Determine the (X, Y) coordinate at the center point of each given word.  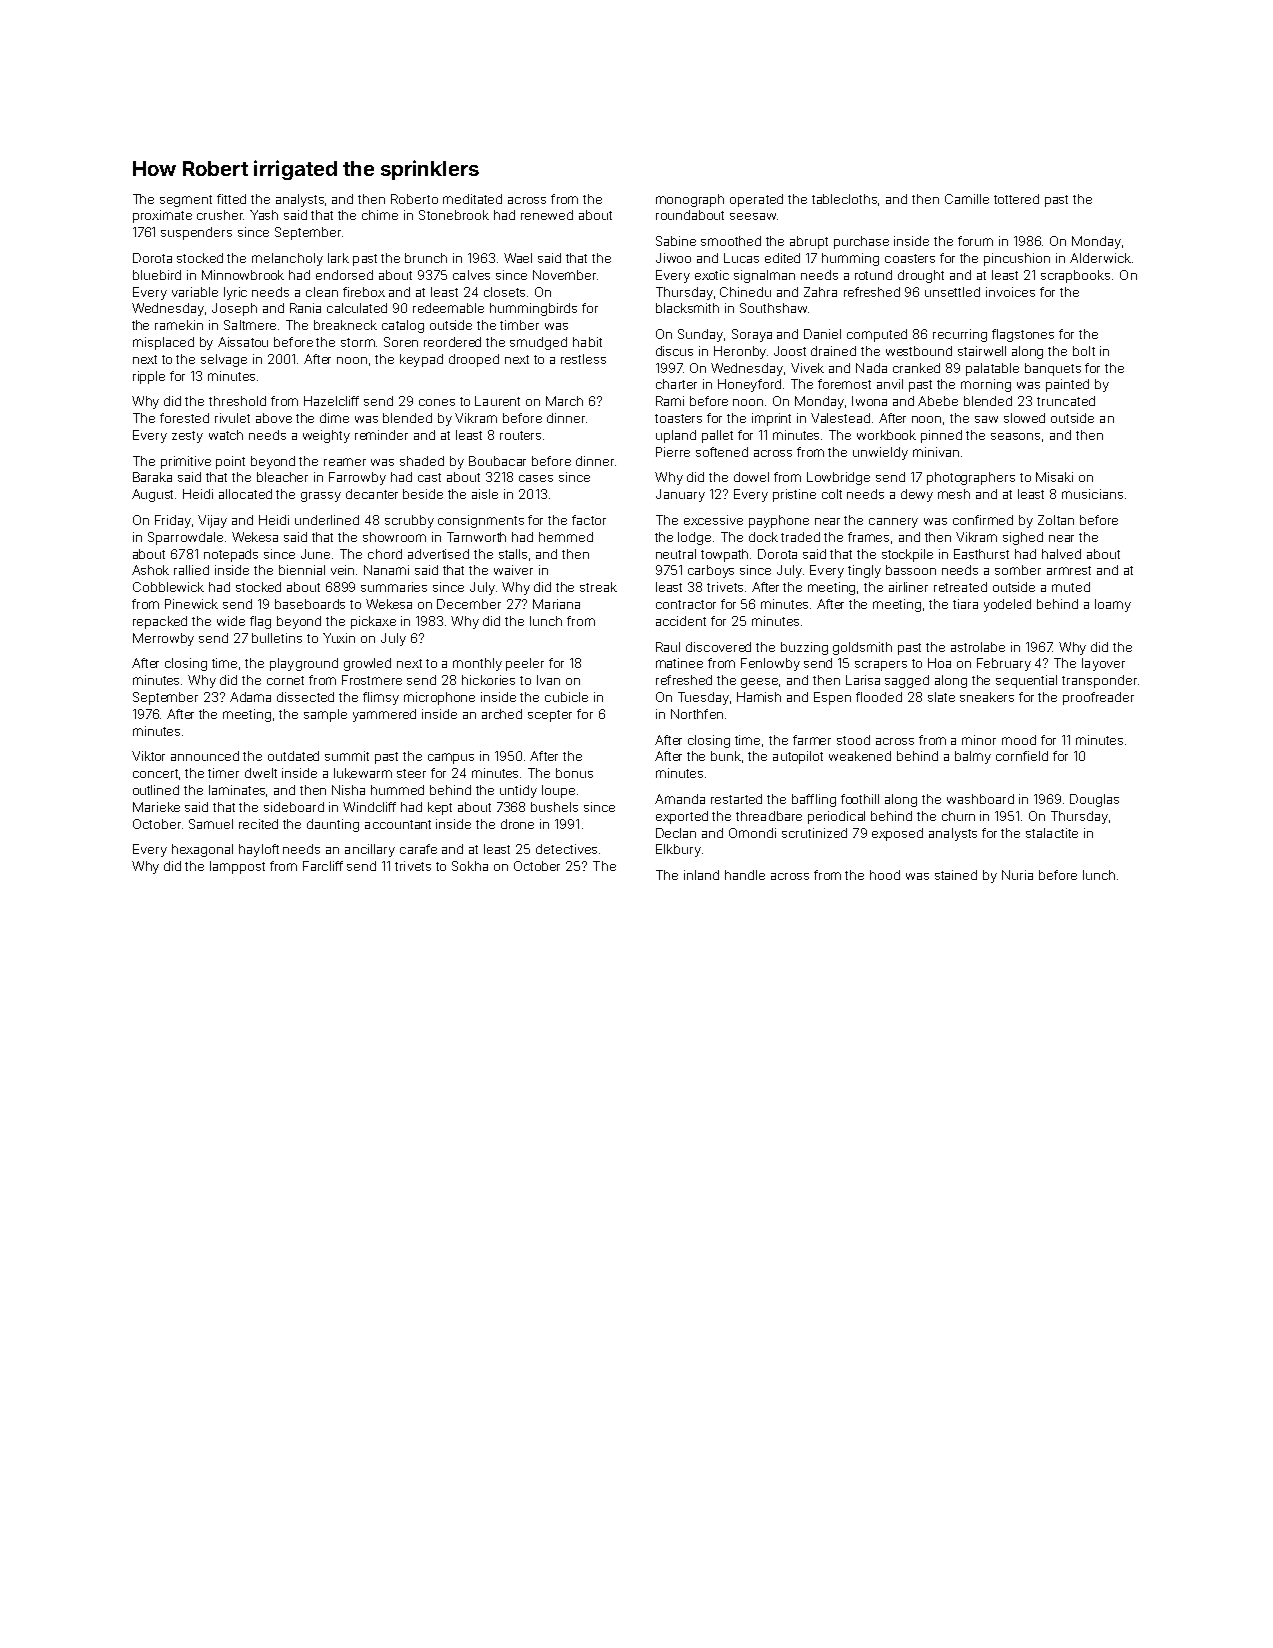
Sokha (470, 866)
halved (1061, 554)
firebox (364, 292)
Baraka (152, 477)
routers (520, 435)
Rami (670, 401)
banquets (1053, 369)
